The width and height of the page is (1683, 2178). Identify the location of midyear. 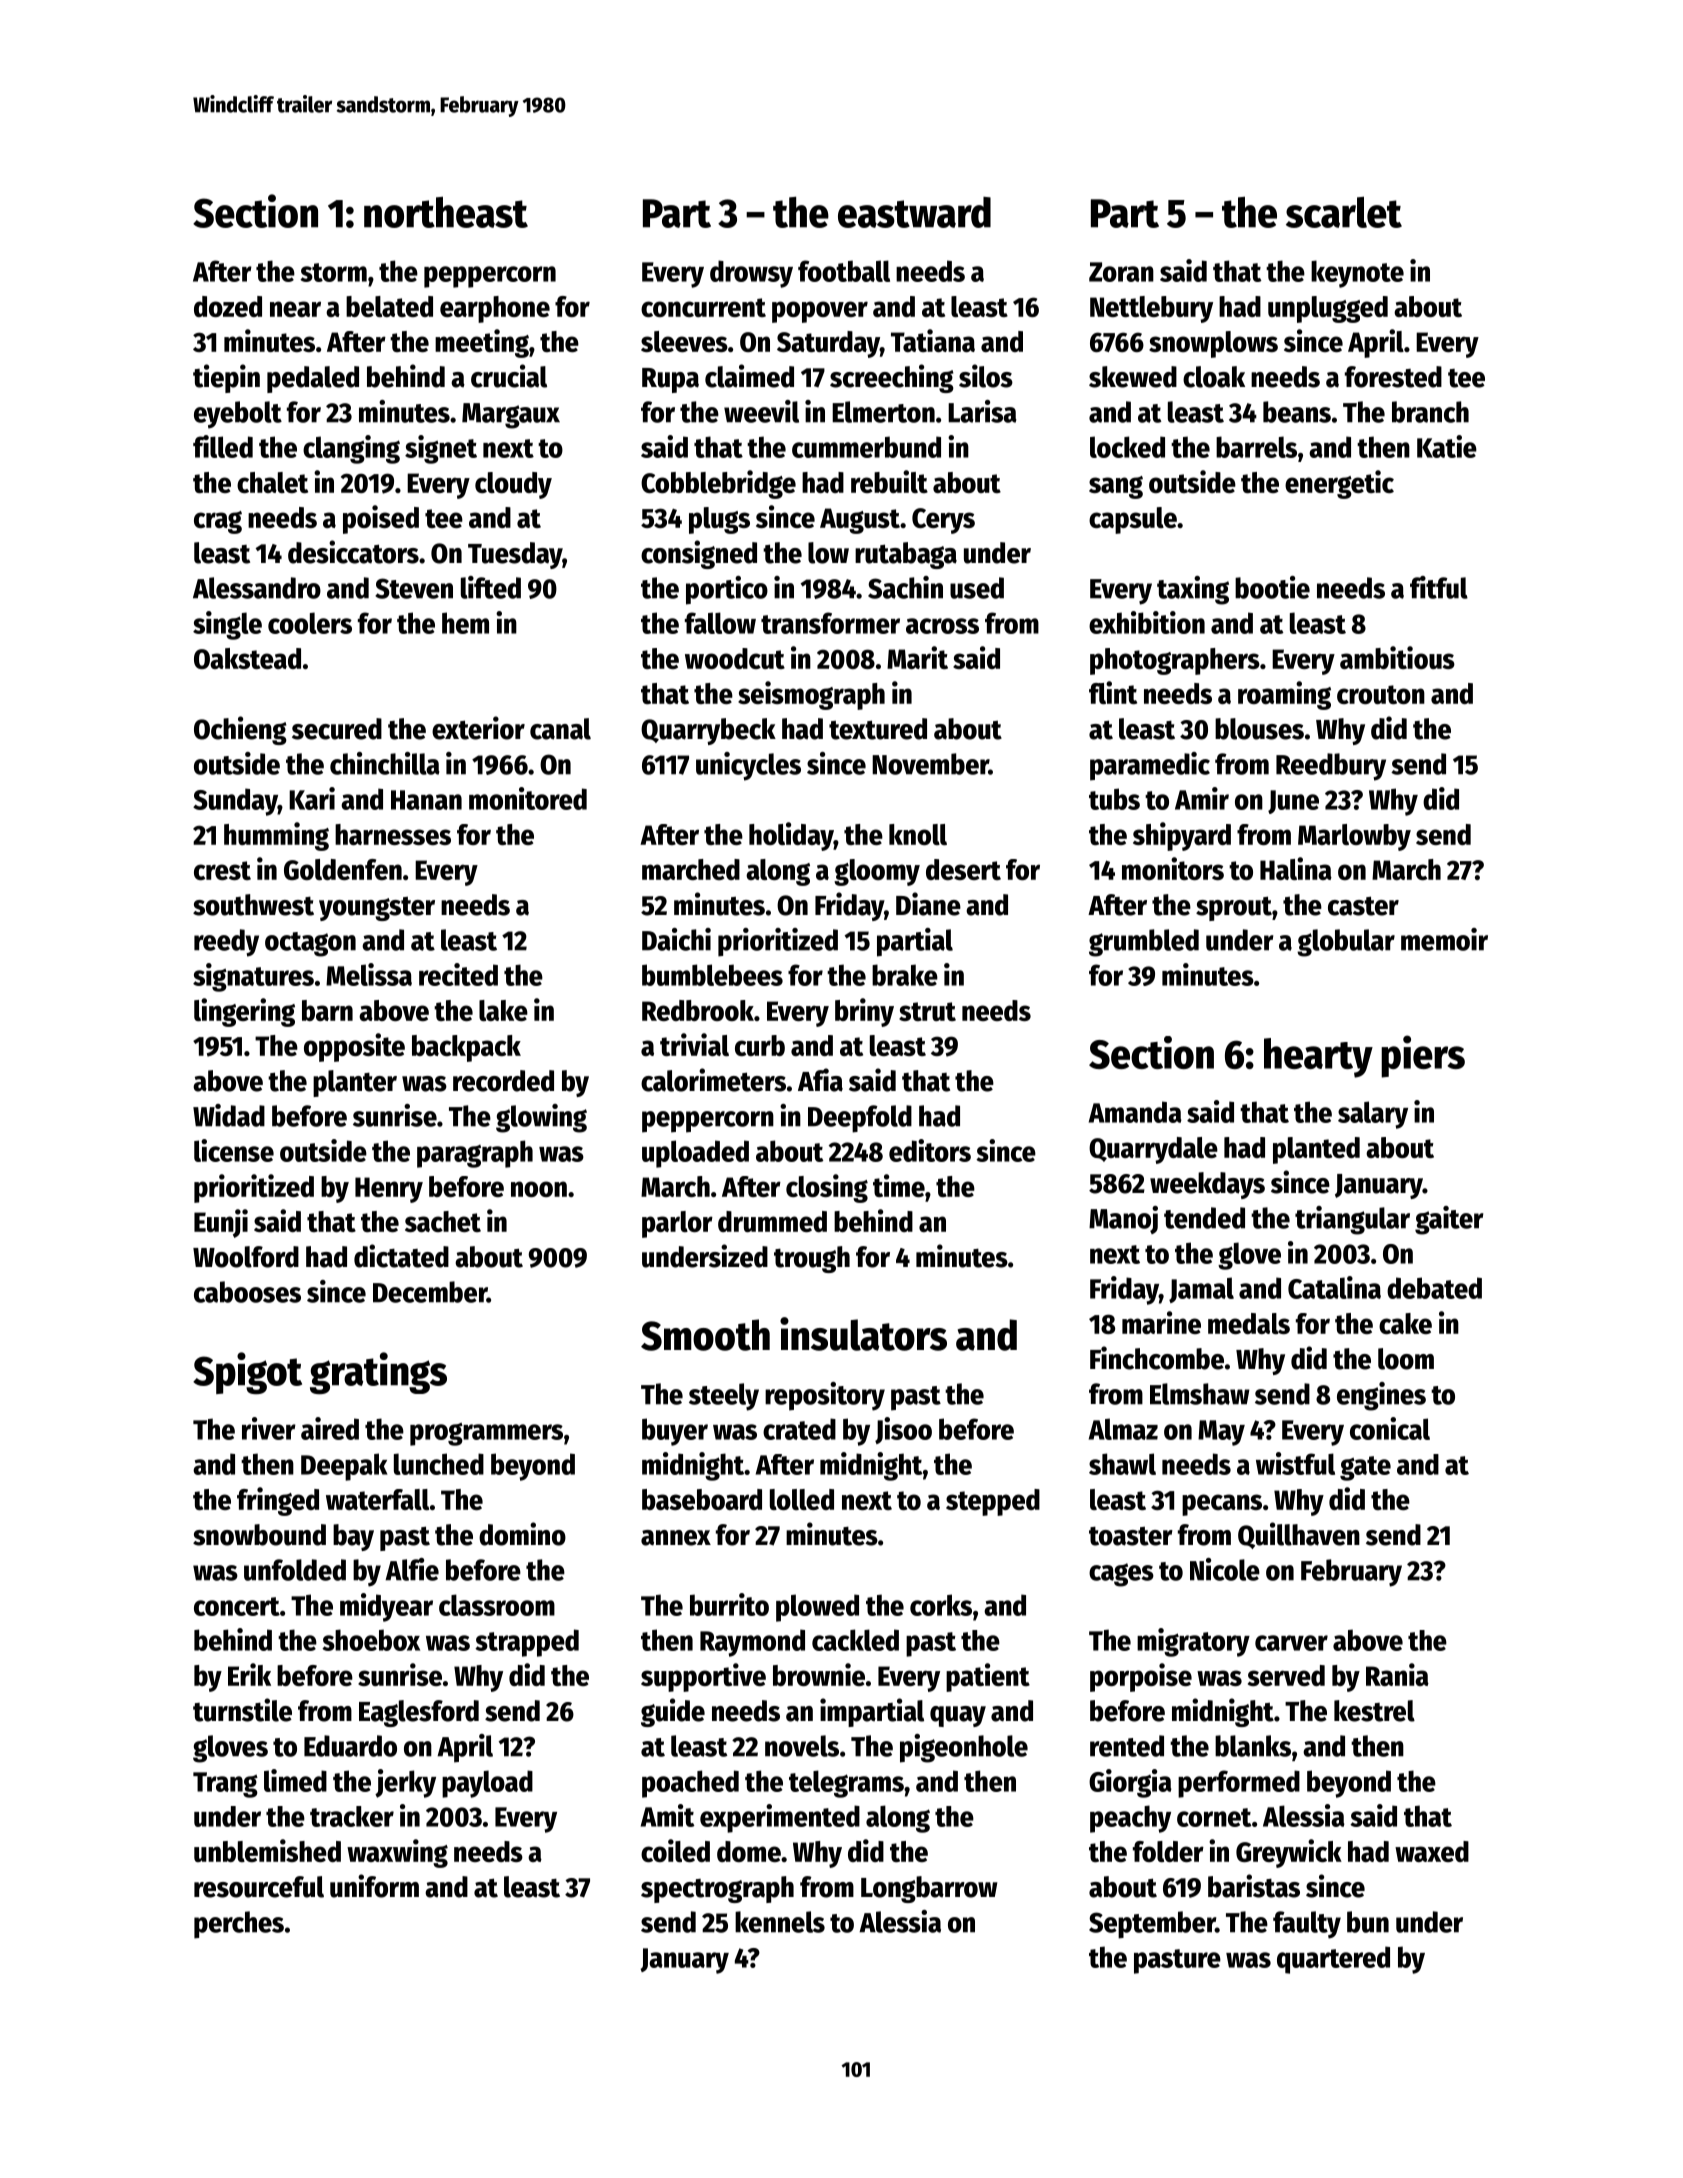
(386, 1607).
